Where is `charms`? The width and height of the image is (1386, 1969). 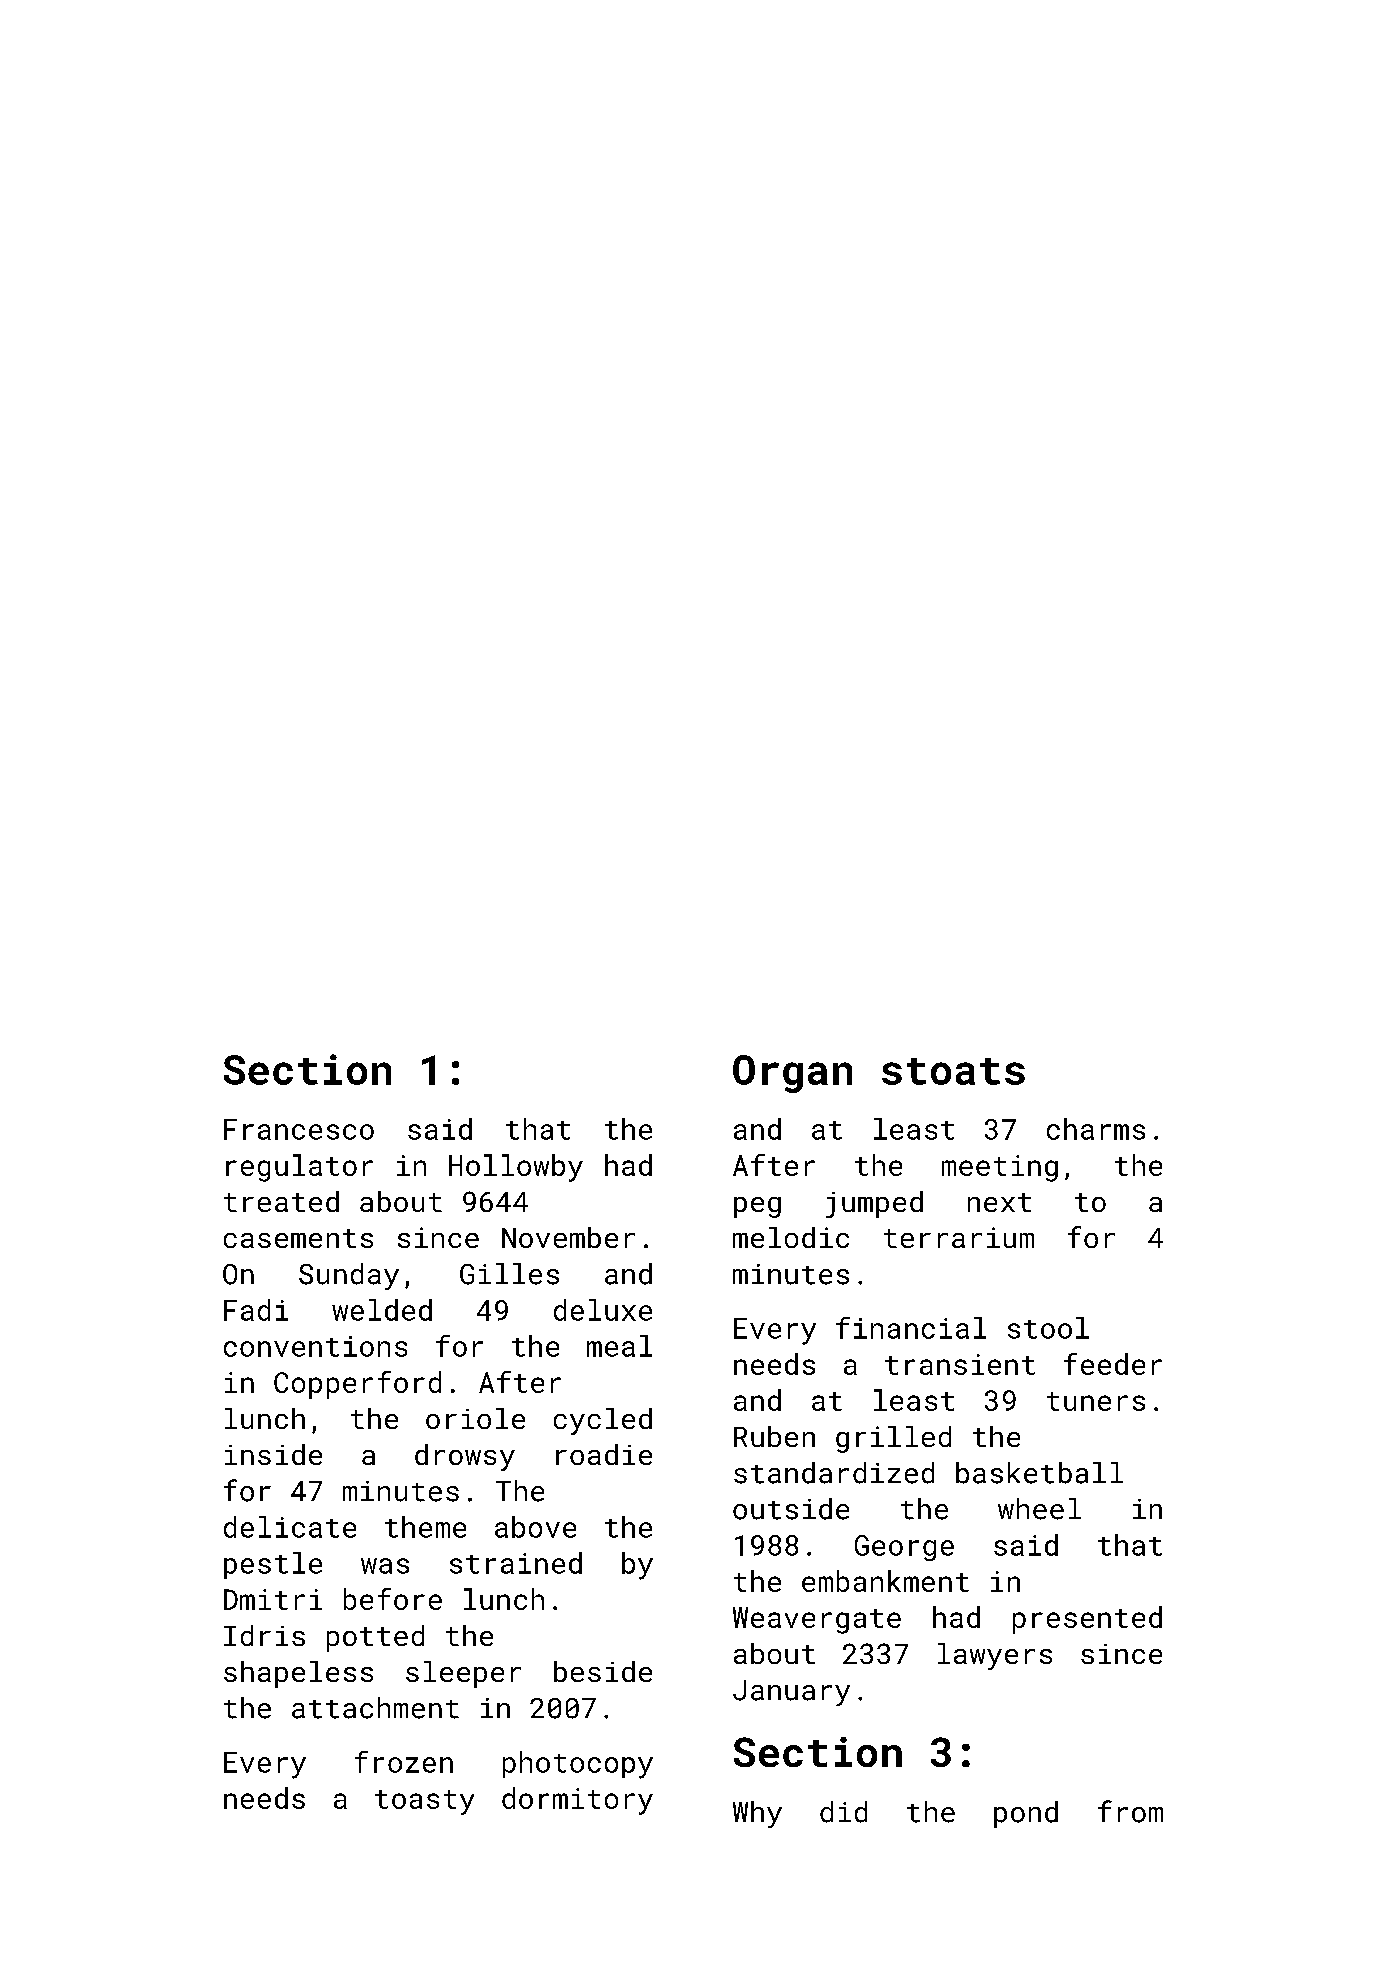 charms is located at coordinates (1096, 1129).
